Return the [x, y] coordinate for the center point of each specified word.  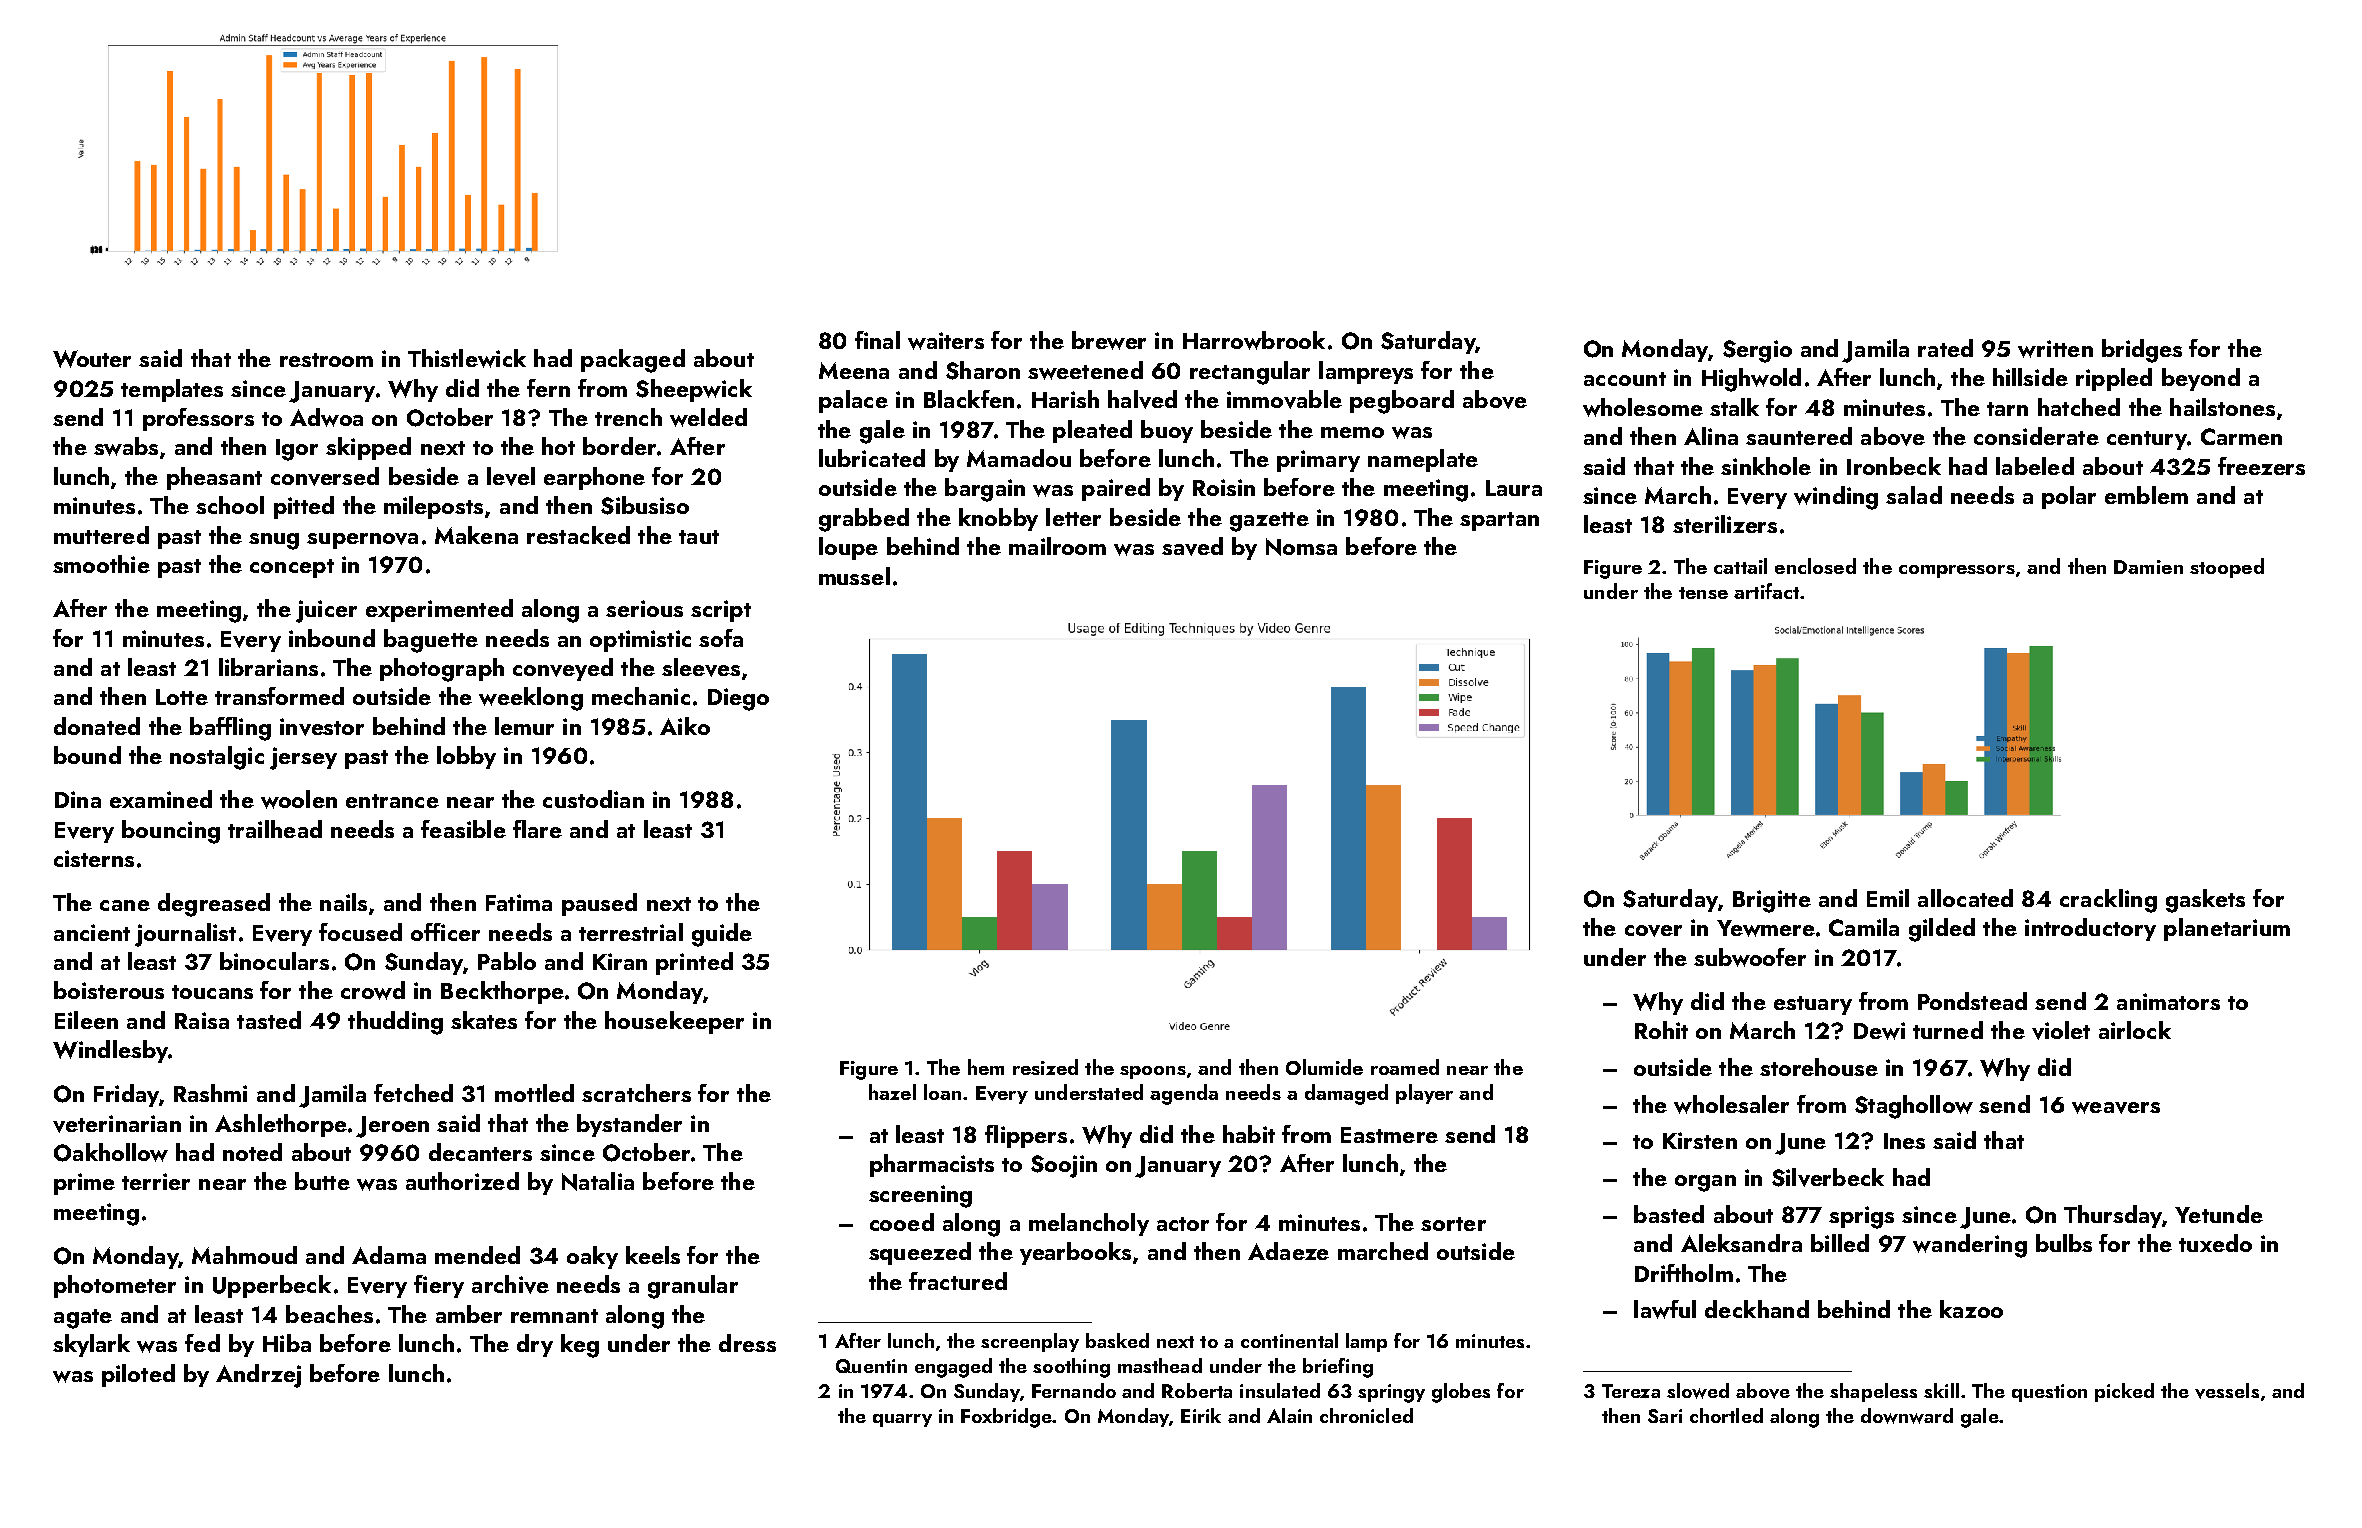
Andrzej [258, 1376]
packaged [633, 361]
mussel [854, 576]
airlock [2135, 1030]
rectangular [1250, 373]
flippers [1026, 1136]
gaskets [2205, 901]
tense [1703, 593]
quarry [902, 1420]
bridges [2142, 351]
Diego [738, 699]
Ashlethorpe [281, 1125]
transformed [279, 696]
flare [537, 829]
